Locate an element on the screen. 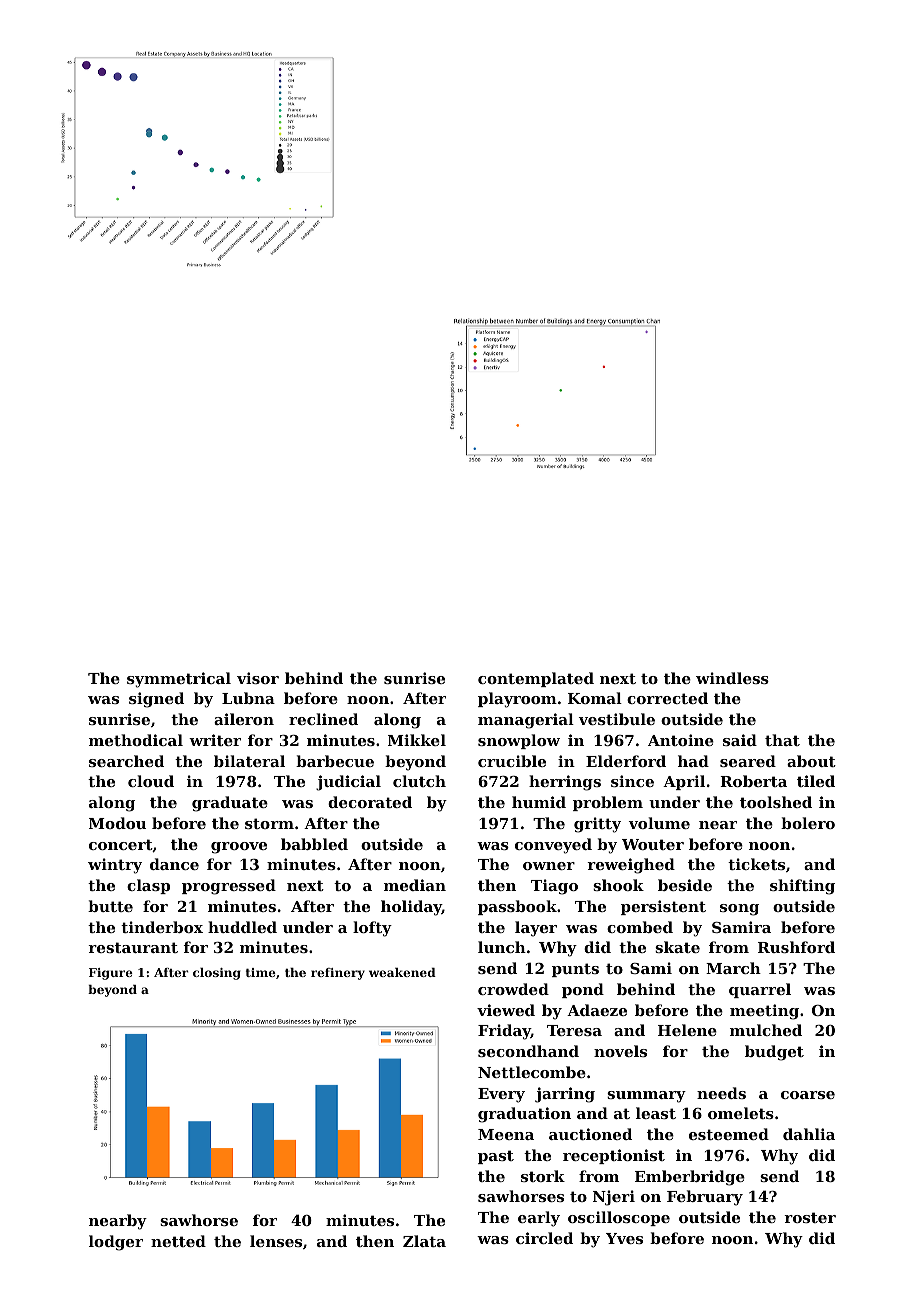 The height and width of the screenshot is (1308, 924). Tiago is located at coordinates (554, 887).
